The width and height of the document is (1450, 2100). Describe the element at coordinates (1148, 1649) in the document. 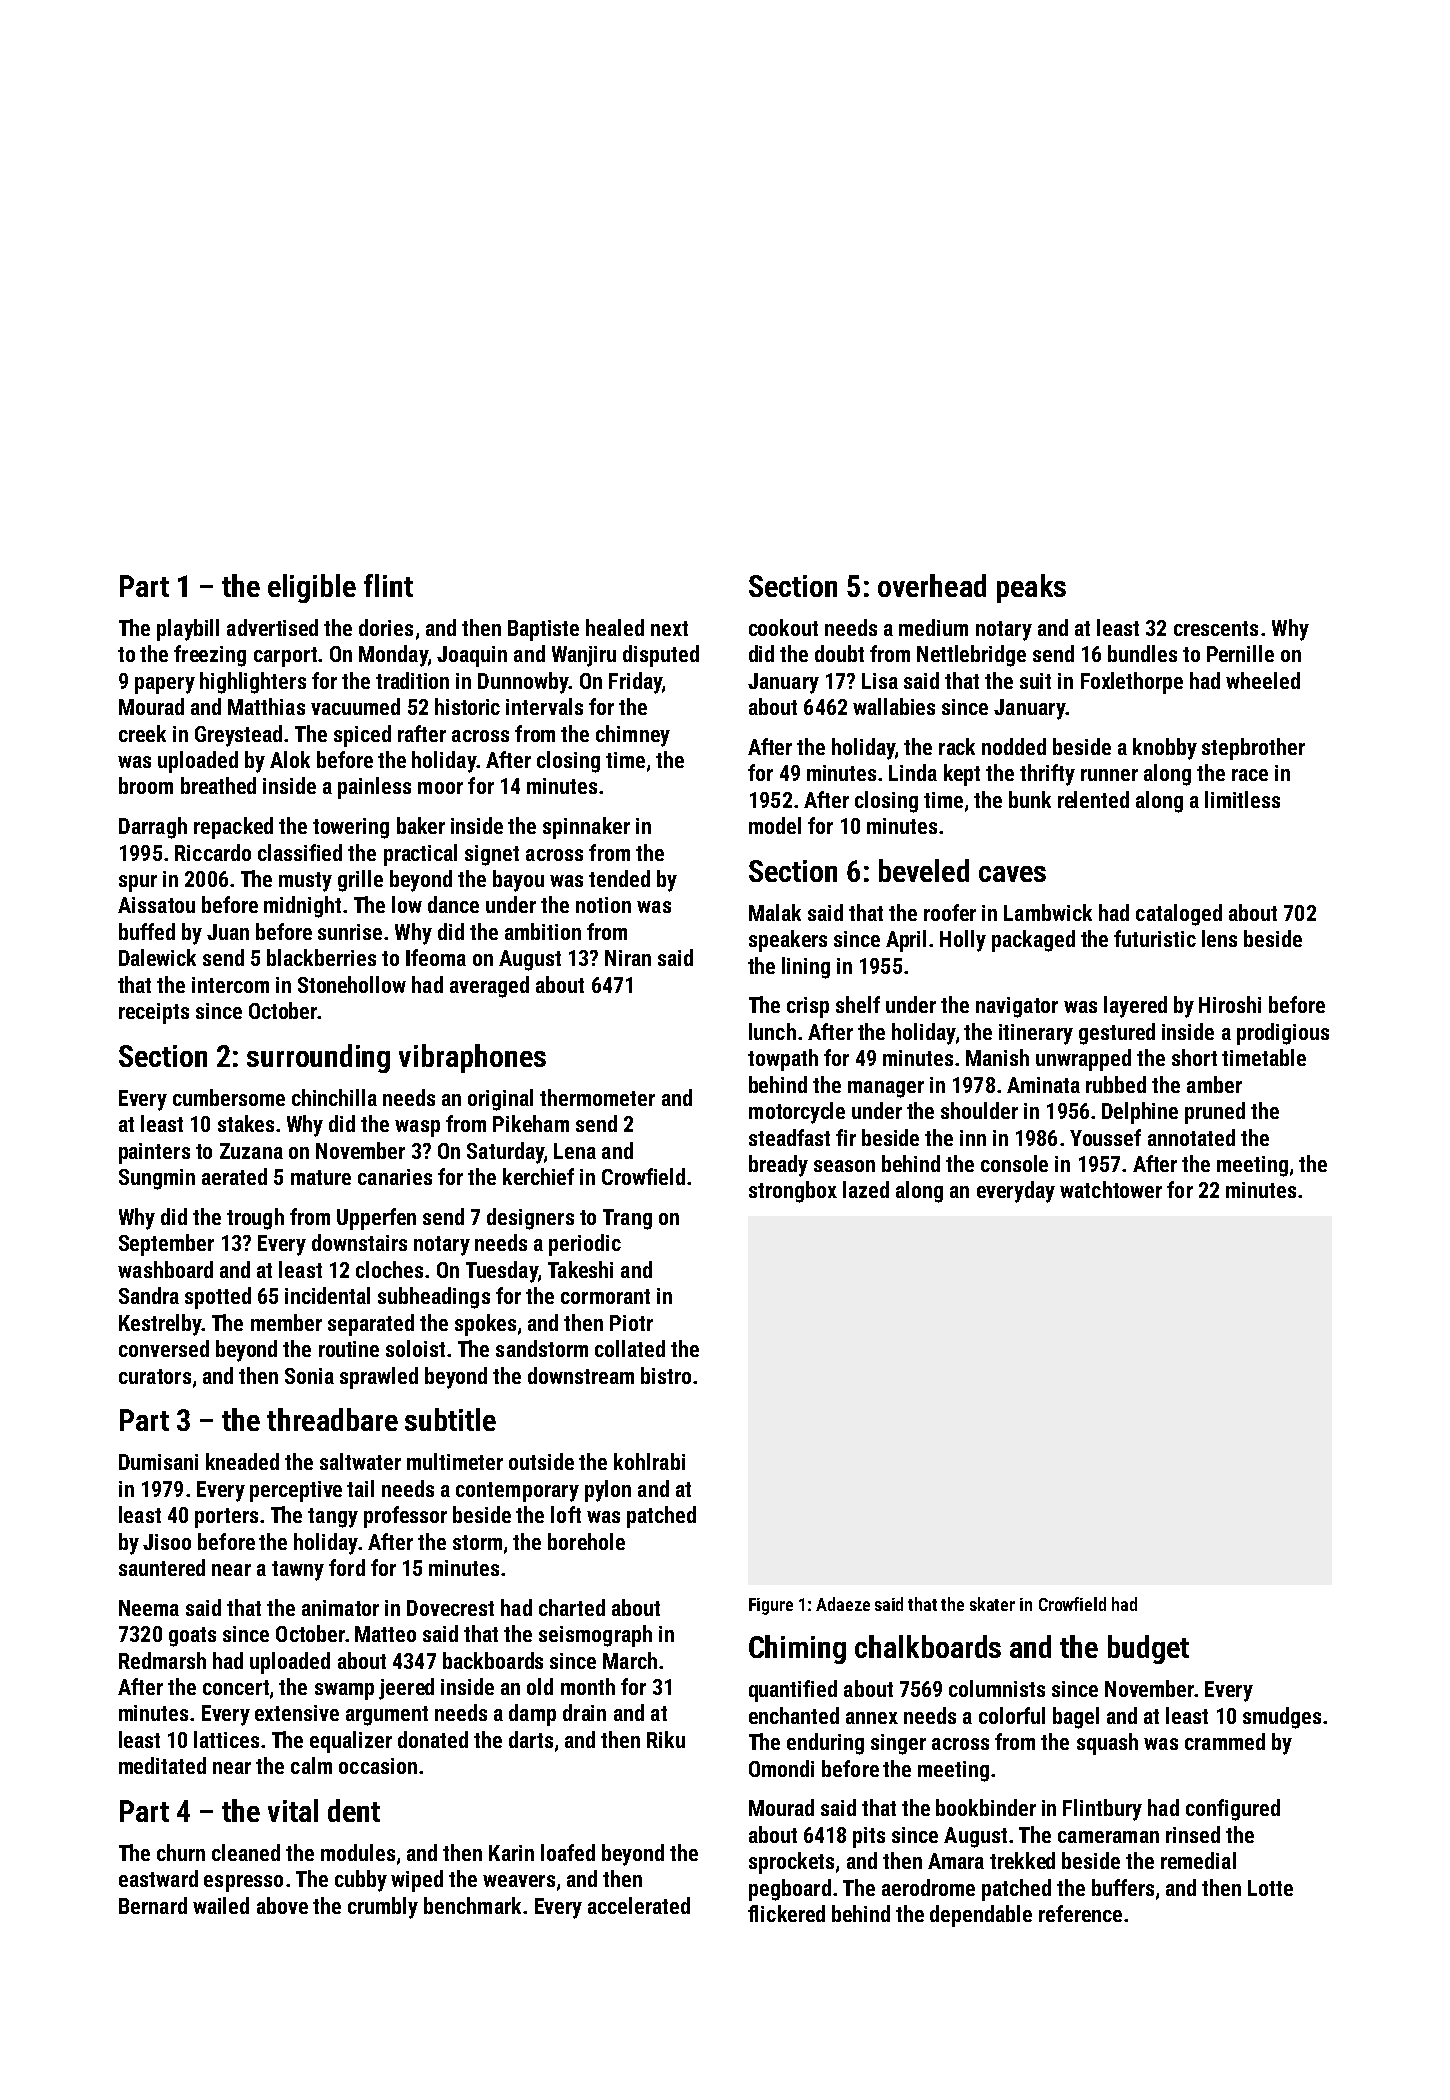

I see `budget` at that location.
